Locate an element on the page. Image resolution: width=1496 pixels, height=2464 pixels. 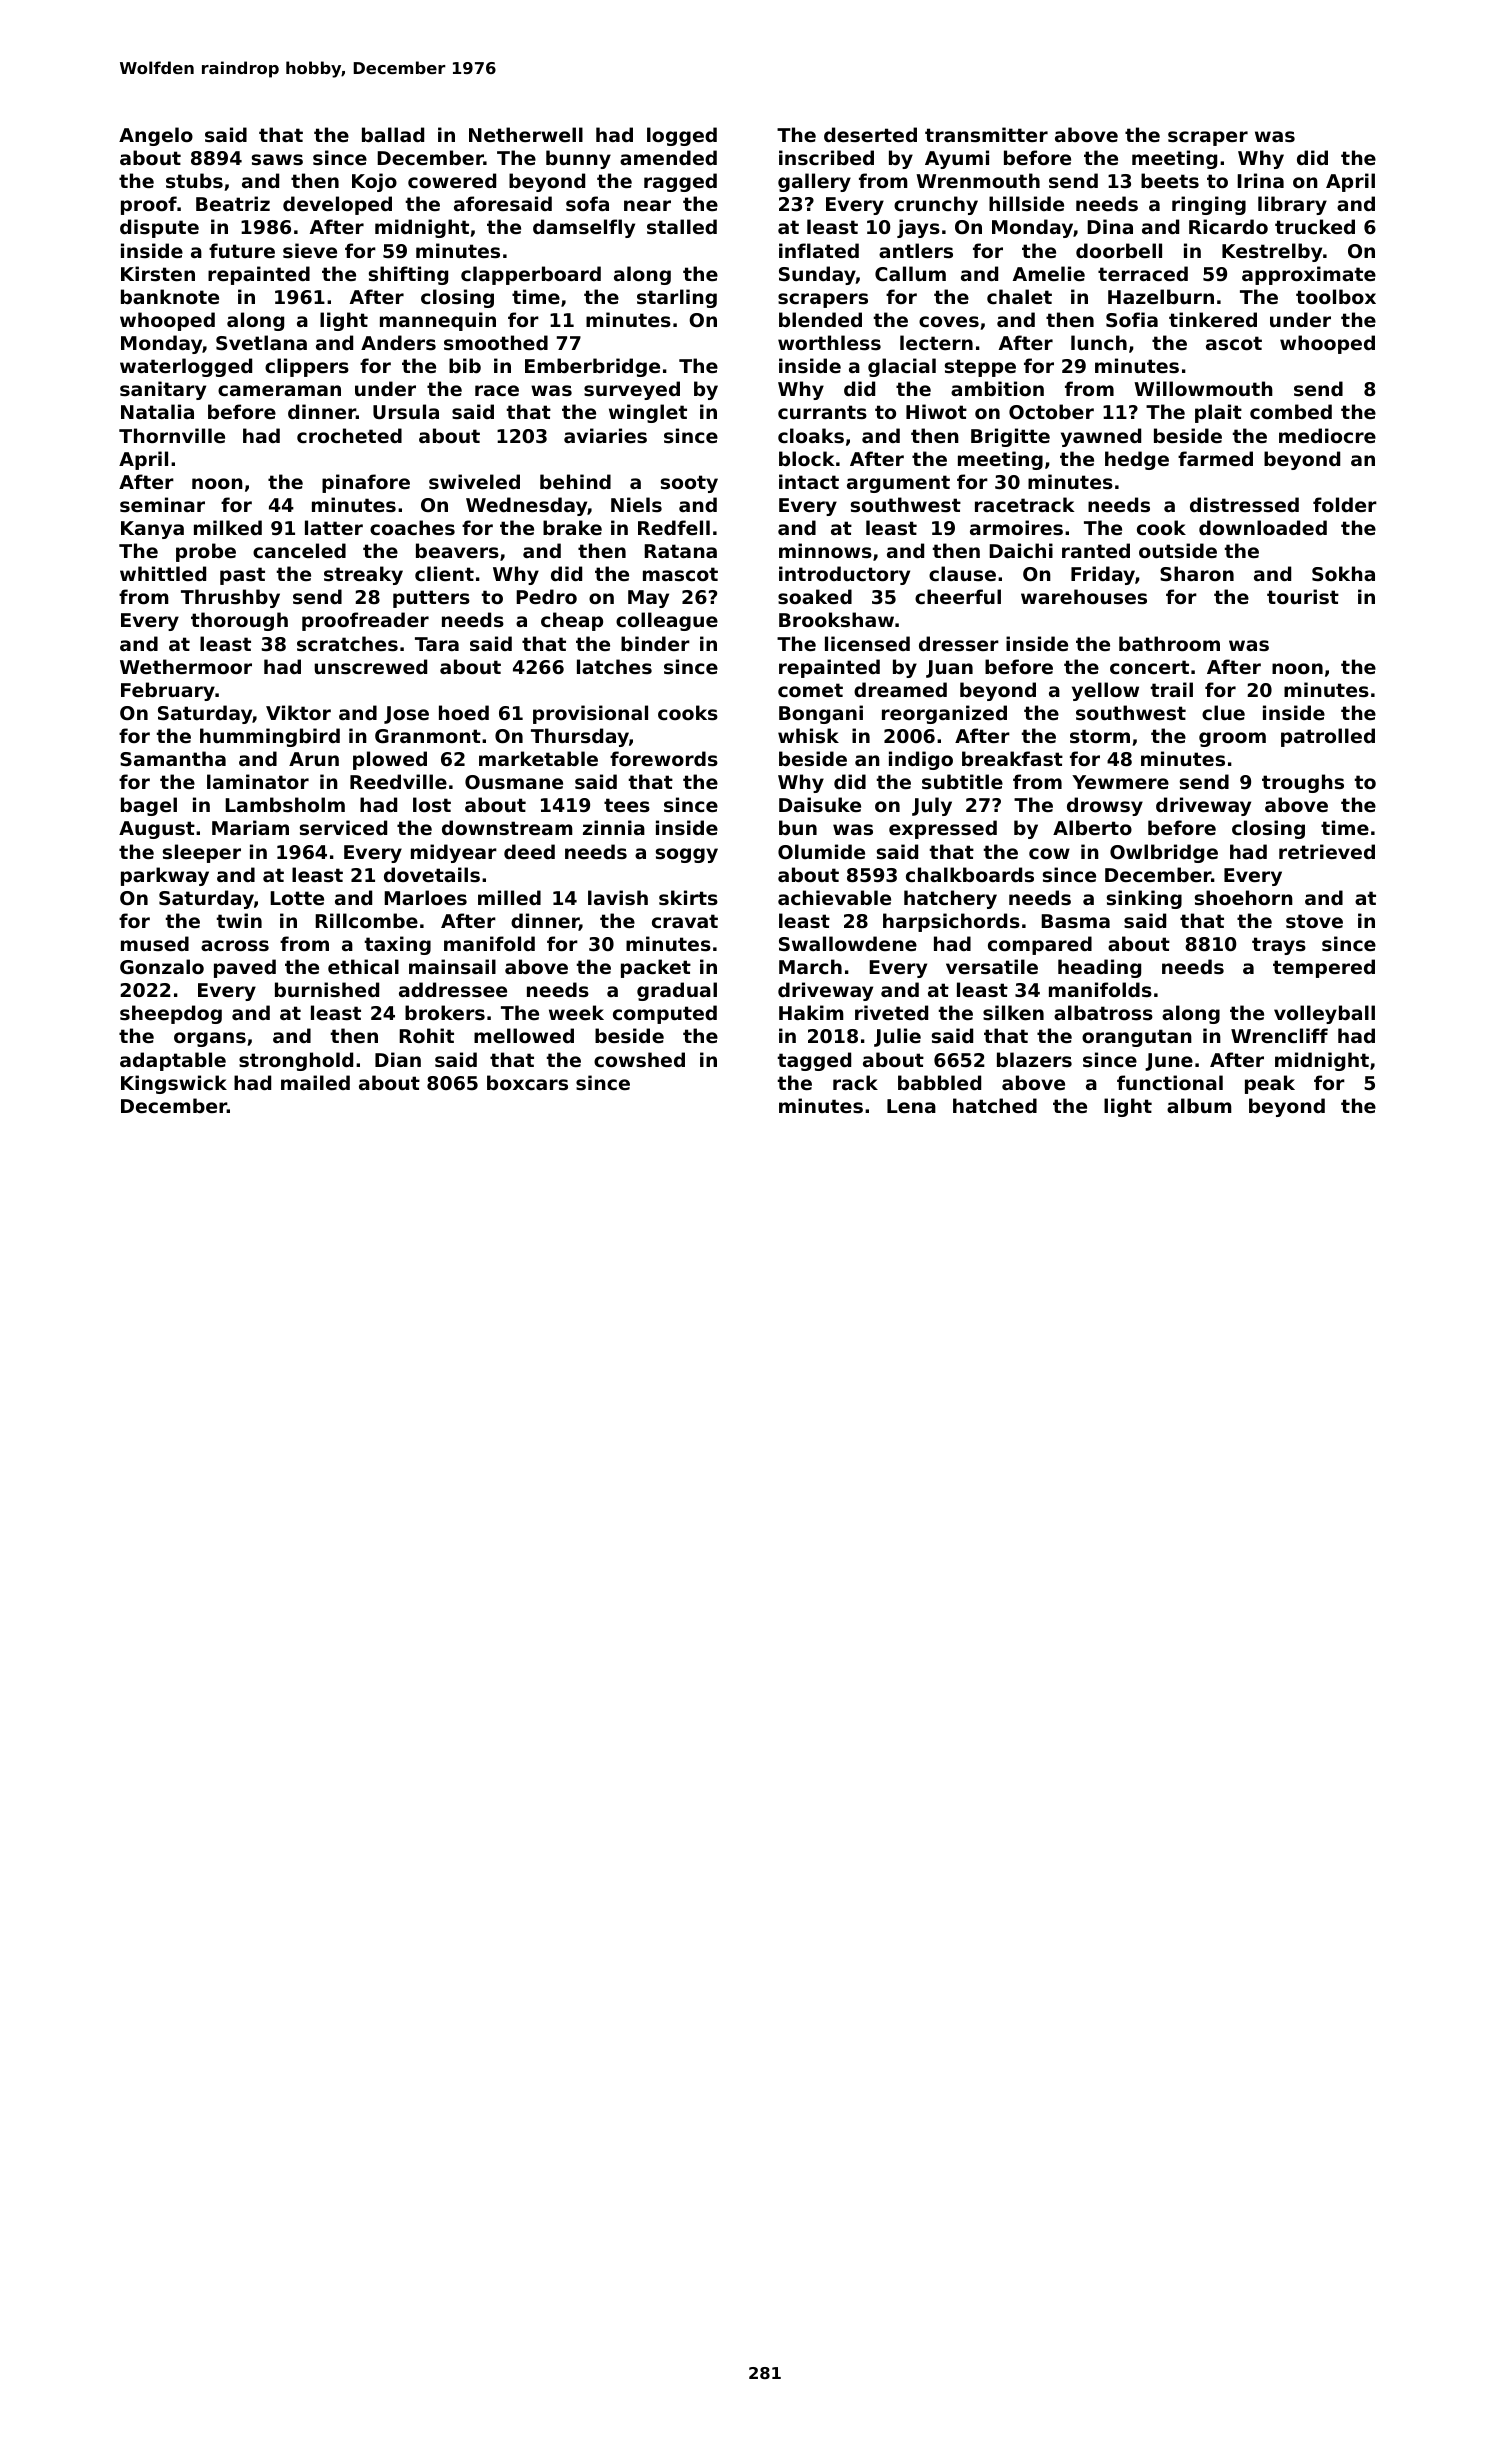
sheepdog is located at coordinates (171, 1014).
